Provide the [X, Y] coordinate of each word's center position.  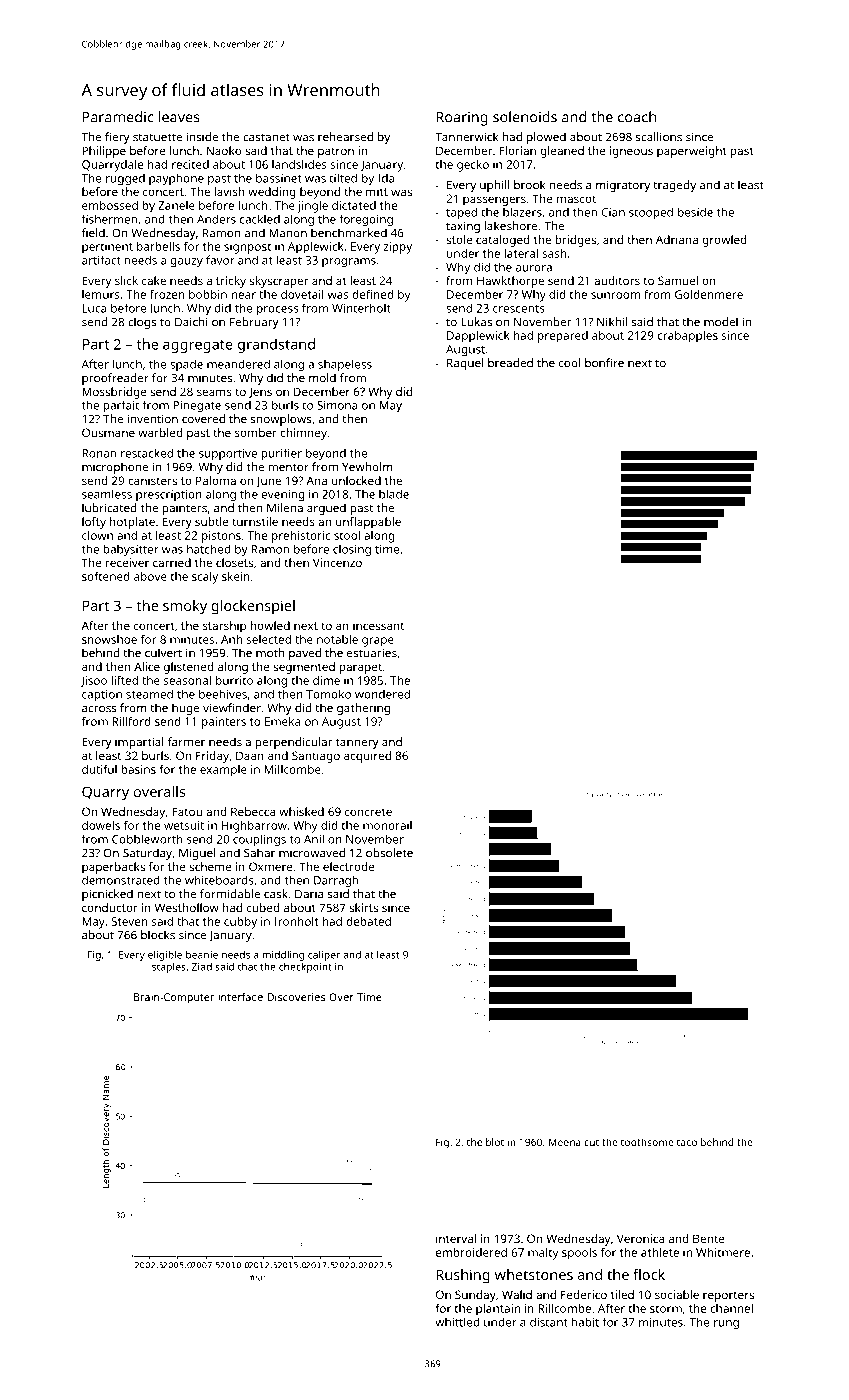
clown [97, 535]
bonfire [604, 363]
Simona [337, 405]
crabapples [688, 337]
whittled [457, 1322]
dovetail [302, 294]
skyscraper [278, 282]
